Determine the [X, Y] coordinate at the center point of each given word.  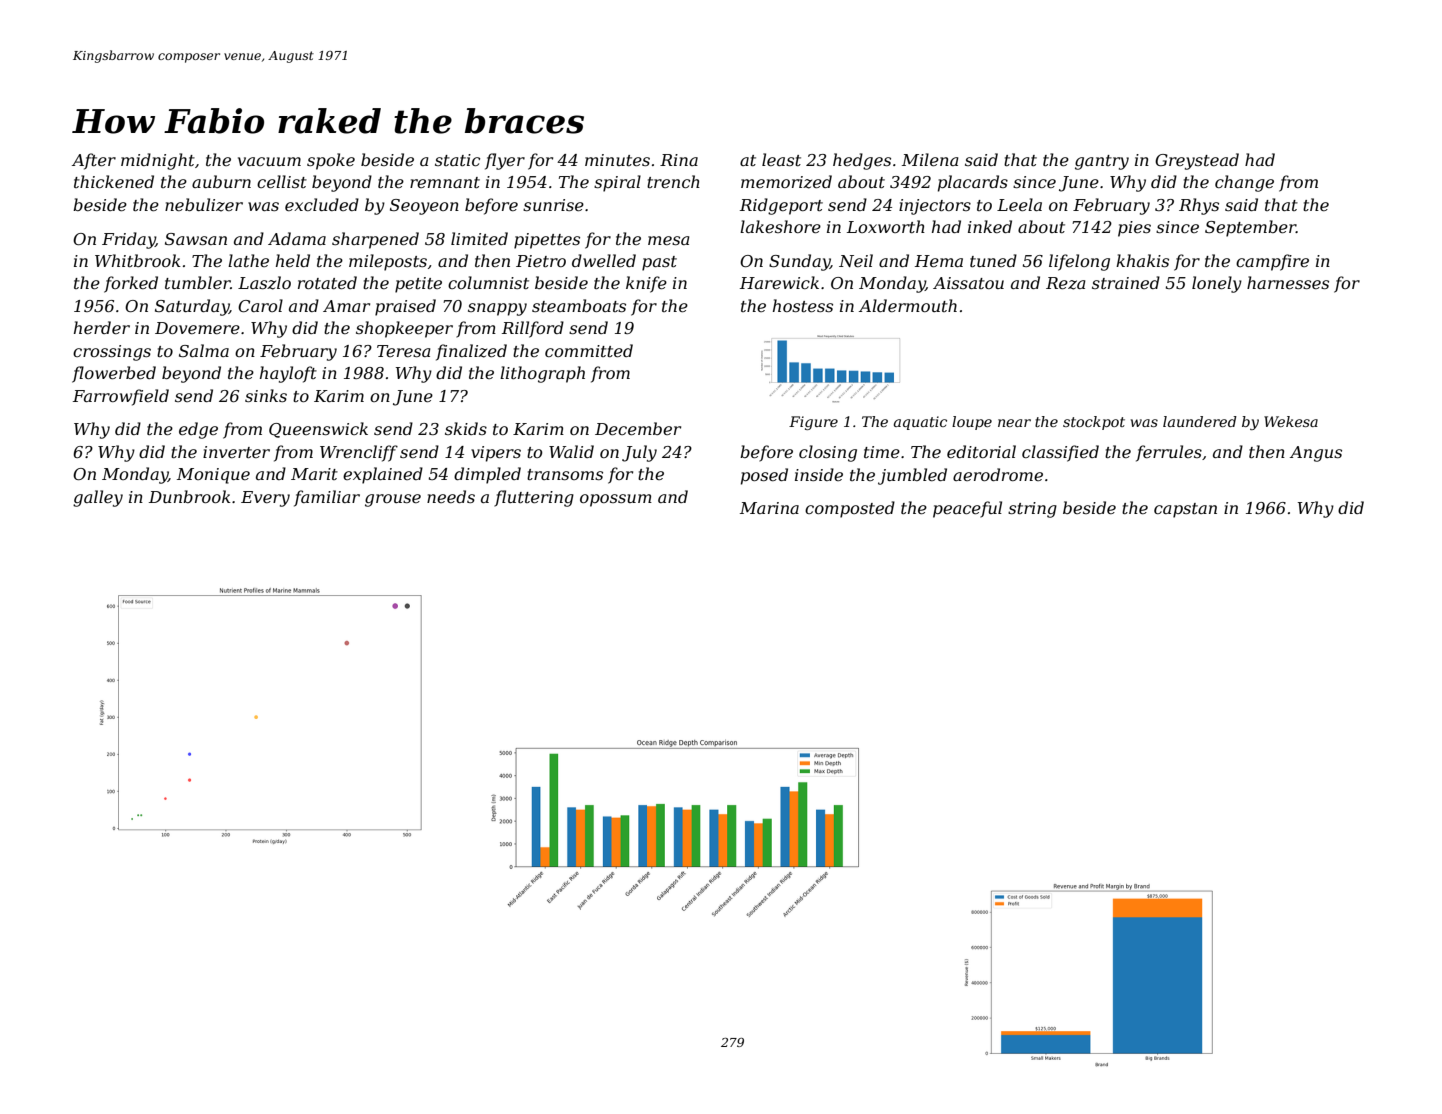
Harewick [779, 282]
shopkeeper [404, 329]
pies [1134, 229]
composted [850, 509]
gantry [1102, 162]
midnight [158, 161]
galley [98, 498]
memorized [786, 182]
